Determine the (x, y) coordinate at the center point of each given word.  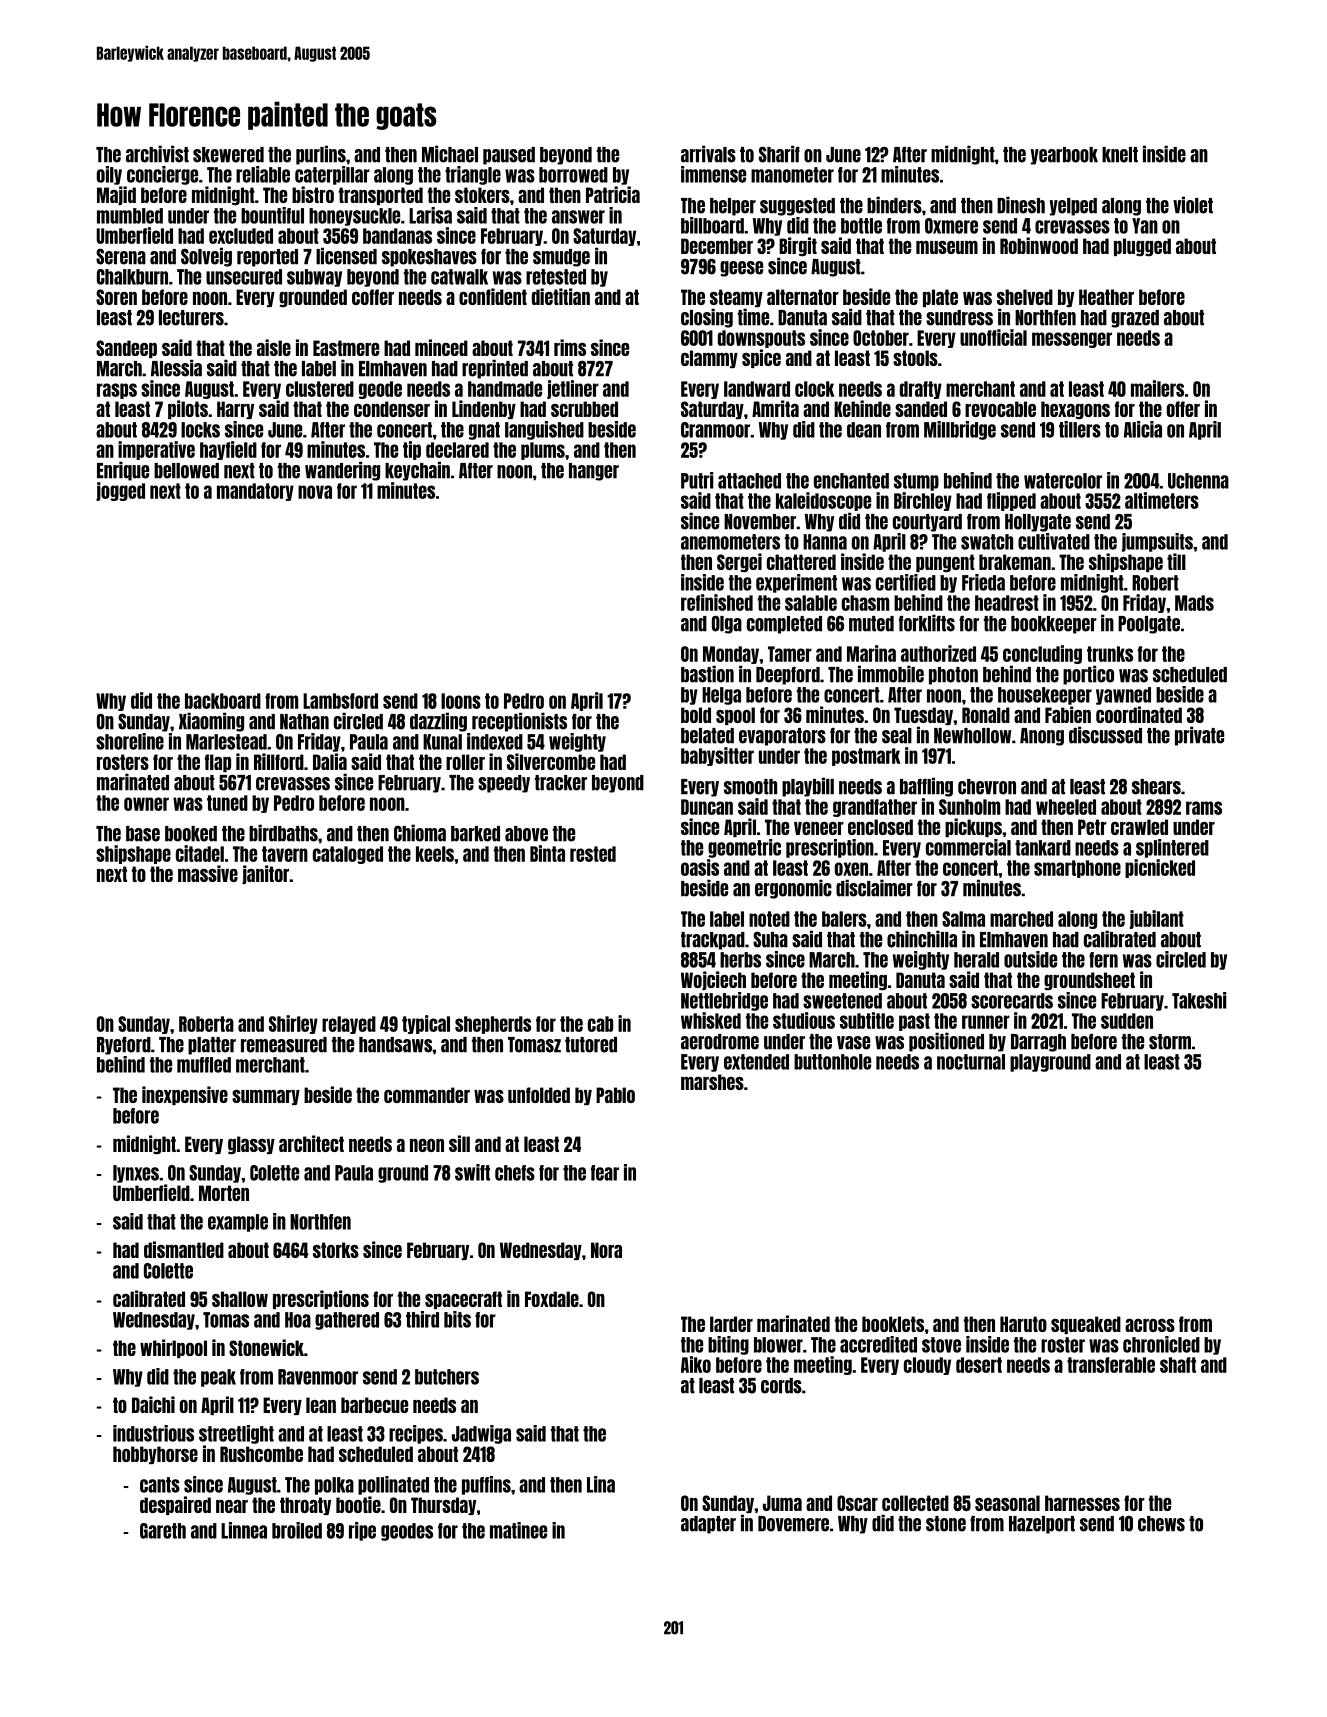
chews (1161, 1524)
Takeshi (1199, 1000)
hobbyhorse (155, 1455)
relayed (349, 1025)
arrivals (708, 154)
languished (544, 430)
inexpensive (185, 1095)
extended (756, 1062)
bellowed (186, 471)
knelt (1120, 155)
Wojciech (713, 980)
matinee (518, 1530)
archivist (157, 154)
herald (976, 960)
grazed (1135, 319)
